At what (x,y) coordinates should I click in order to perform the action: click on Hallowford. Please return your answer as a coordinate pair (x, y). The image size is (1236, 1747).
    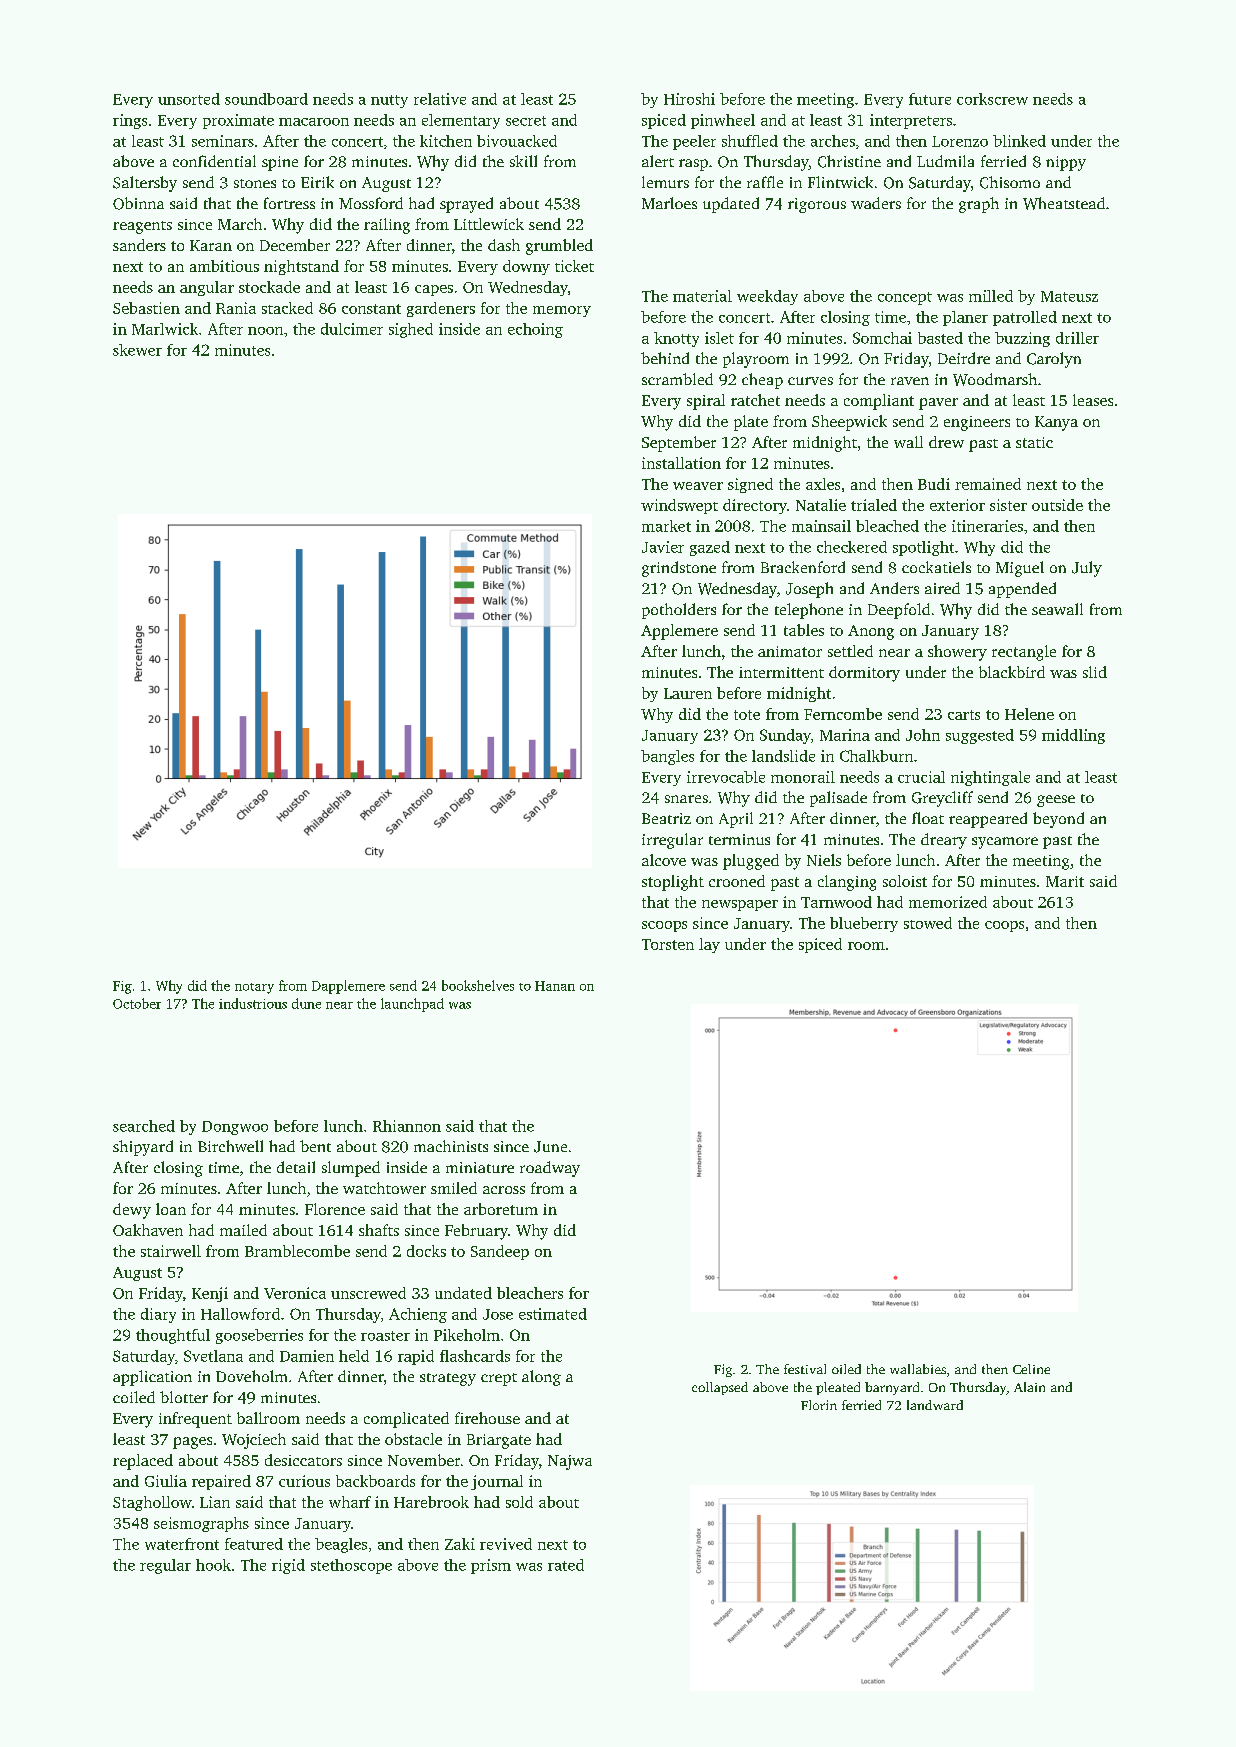
    Looking at the image, I should click on (240, 1314).
